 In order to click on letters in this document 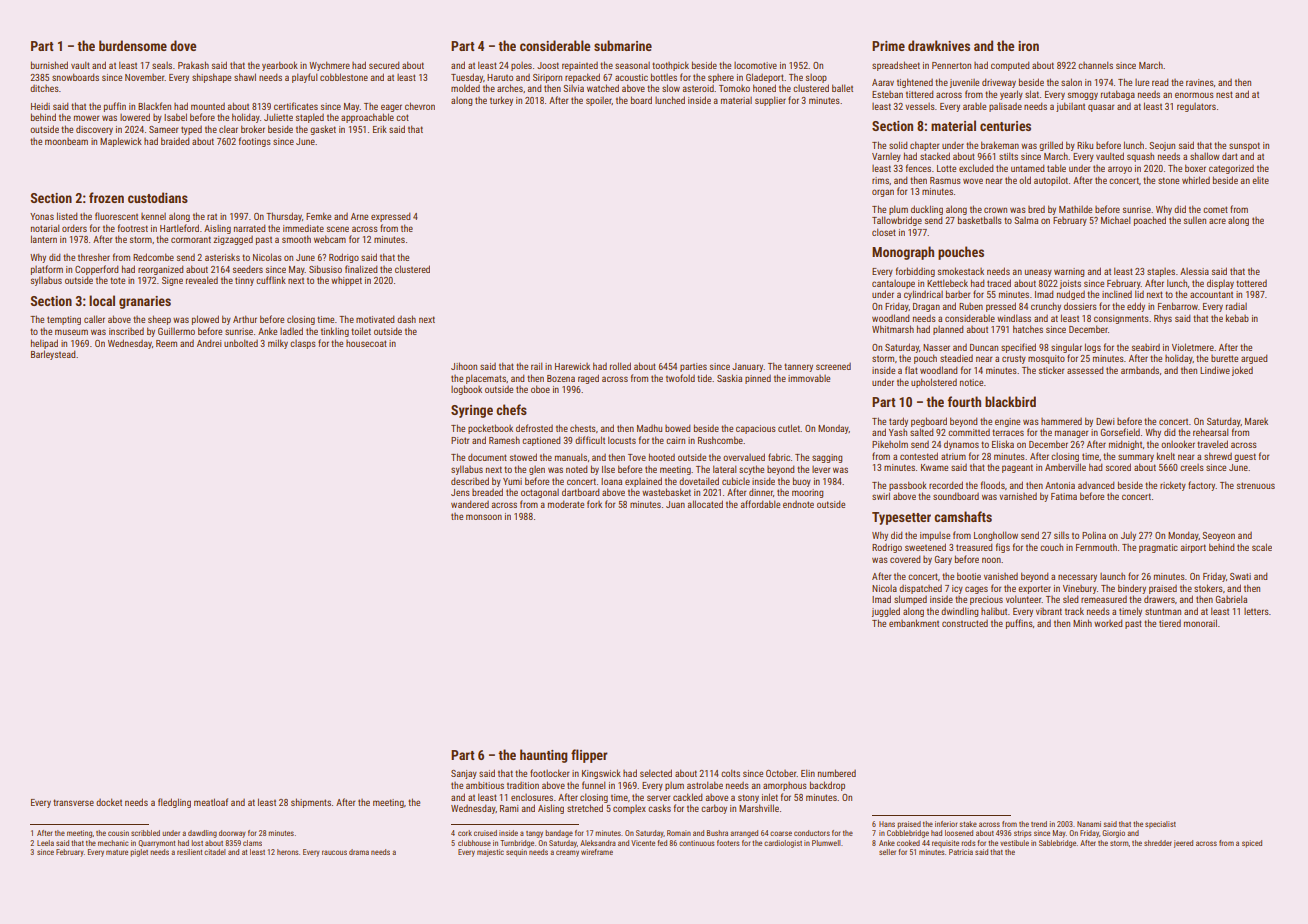, I will do `click(1256, 611)`.
